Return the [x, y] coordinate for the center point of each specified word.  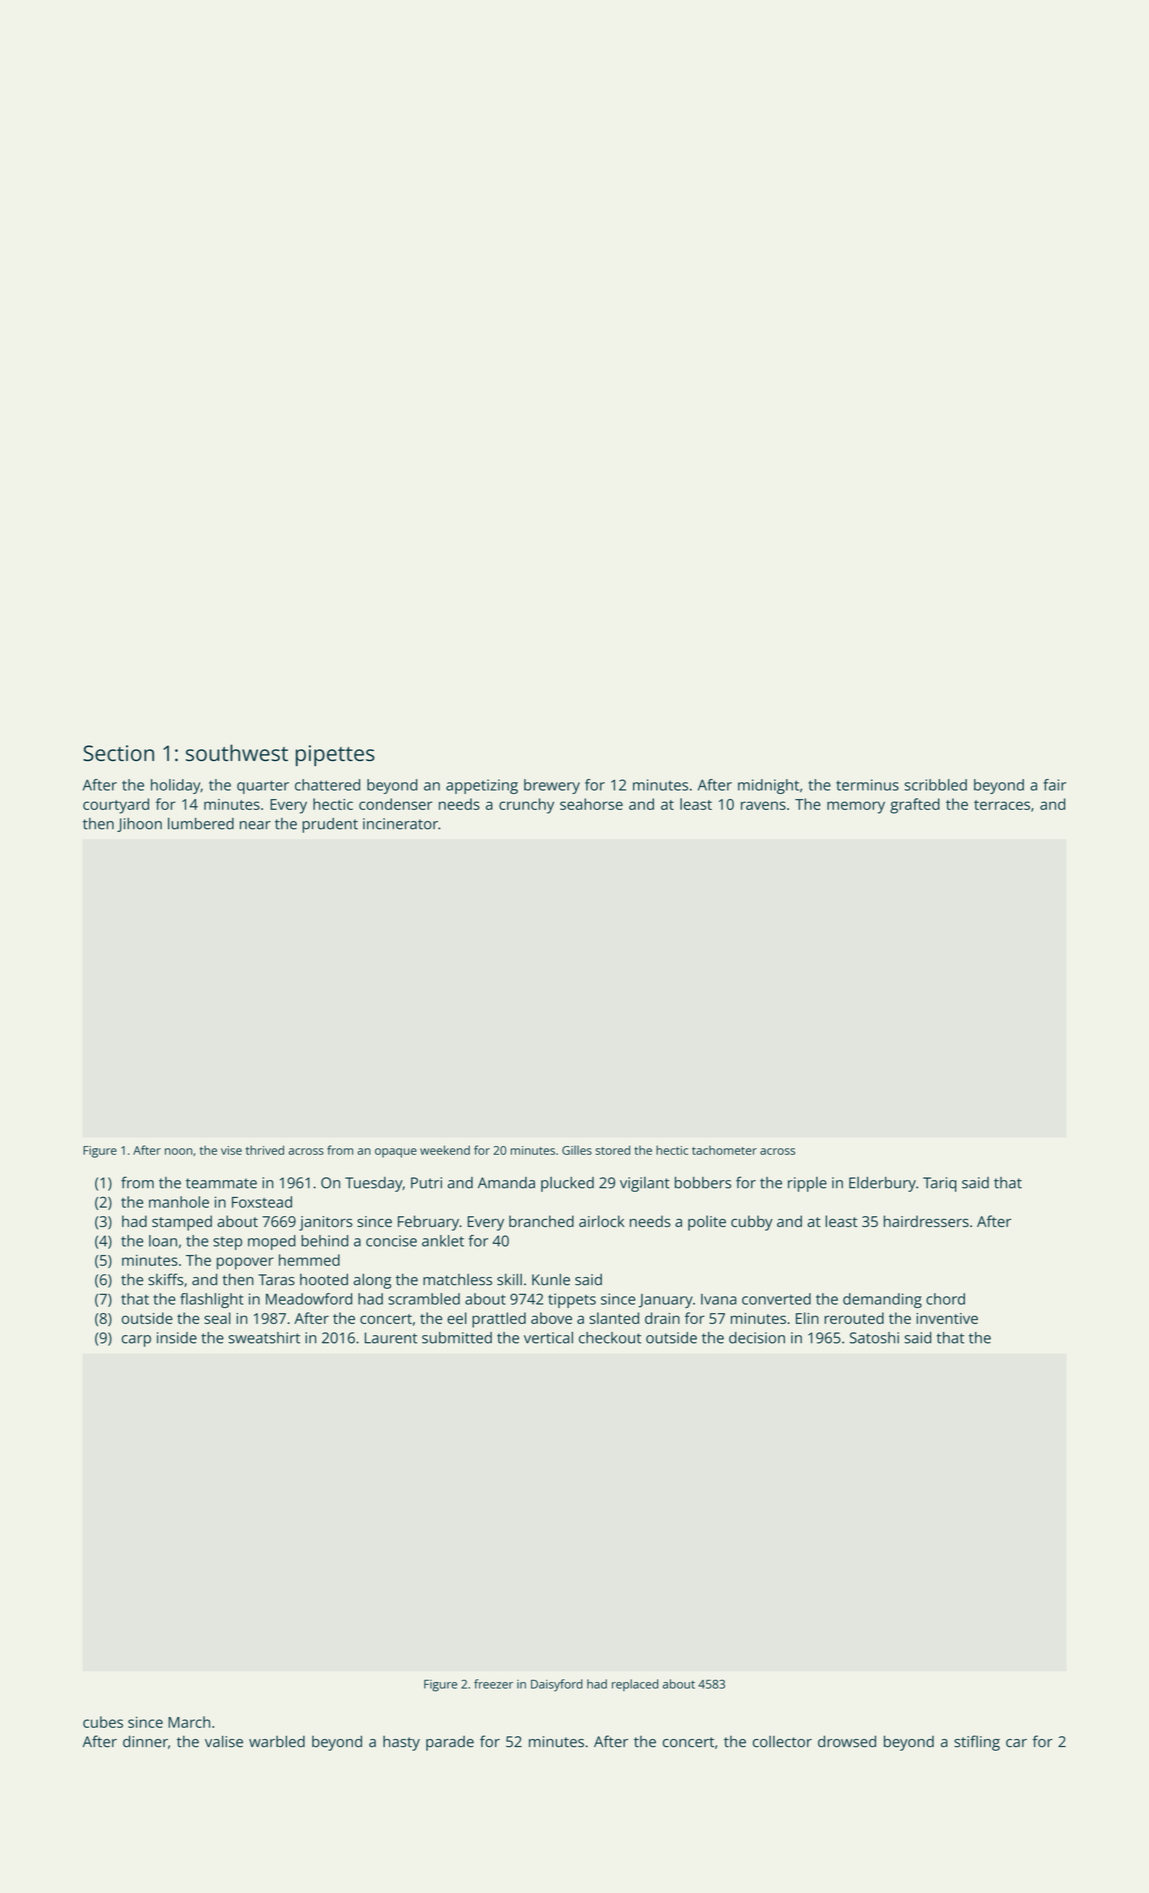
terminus [867, 785]
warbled [277, 1741]
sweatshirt [264, 1338]
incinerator [400, 824]
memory [856, 807]
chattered [327, 785]
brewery [552, 786]
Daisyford [557, 1685]
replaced [635, 1685]
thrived [265, 1150]
